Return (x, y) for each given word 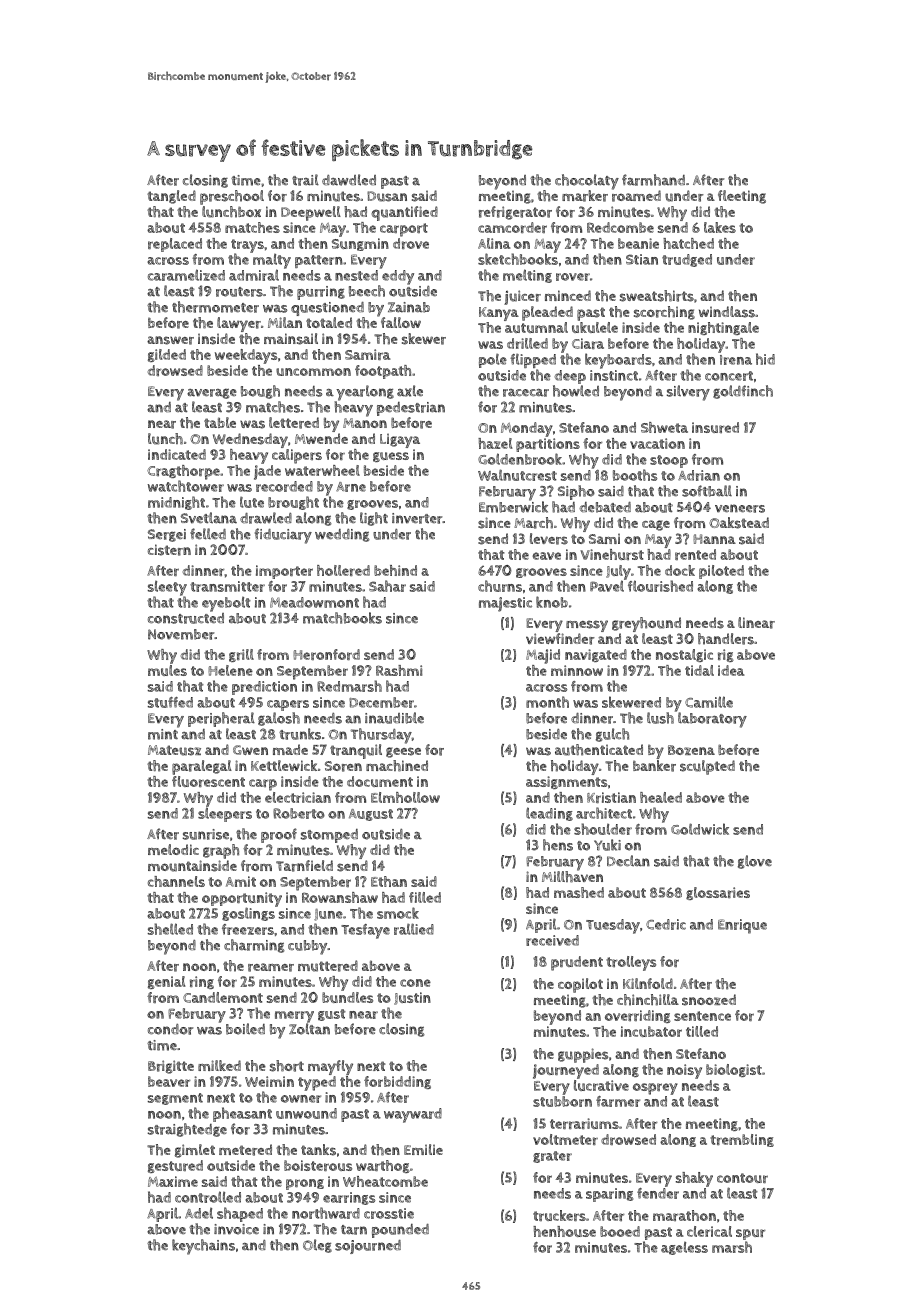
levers (549, 539)
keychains (203, 1247)
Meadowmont (314, 602)
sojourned (368, 1247)
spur (750, 1234)
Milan (285, 322)
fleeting (742, 197)
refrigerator (515, 213)
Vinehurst (612, 554)
